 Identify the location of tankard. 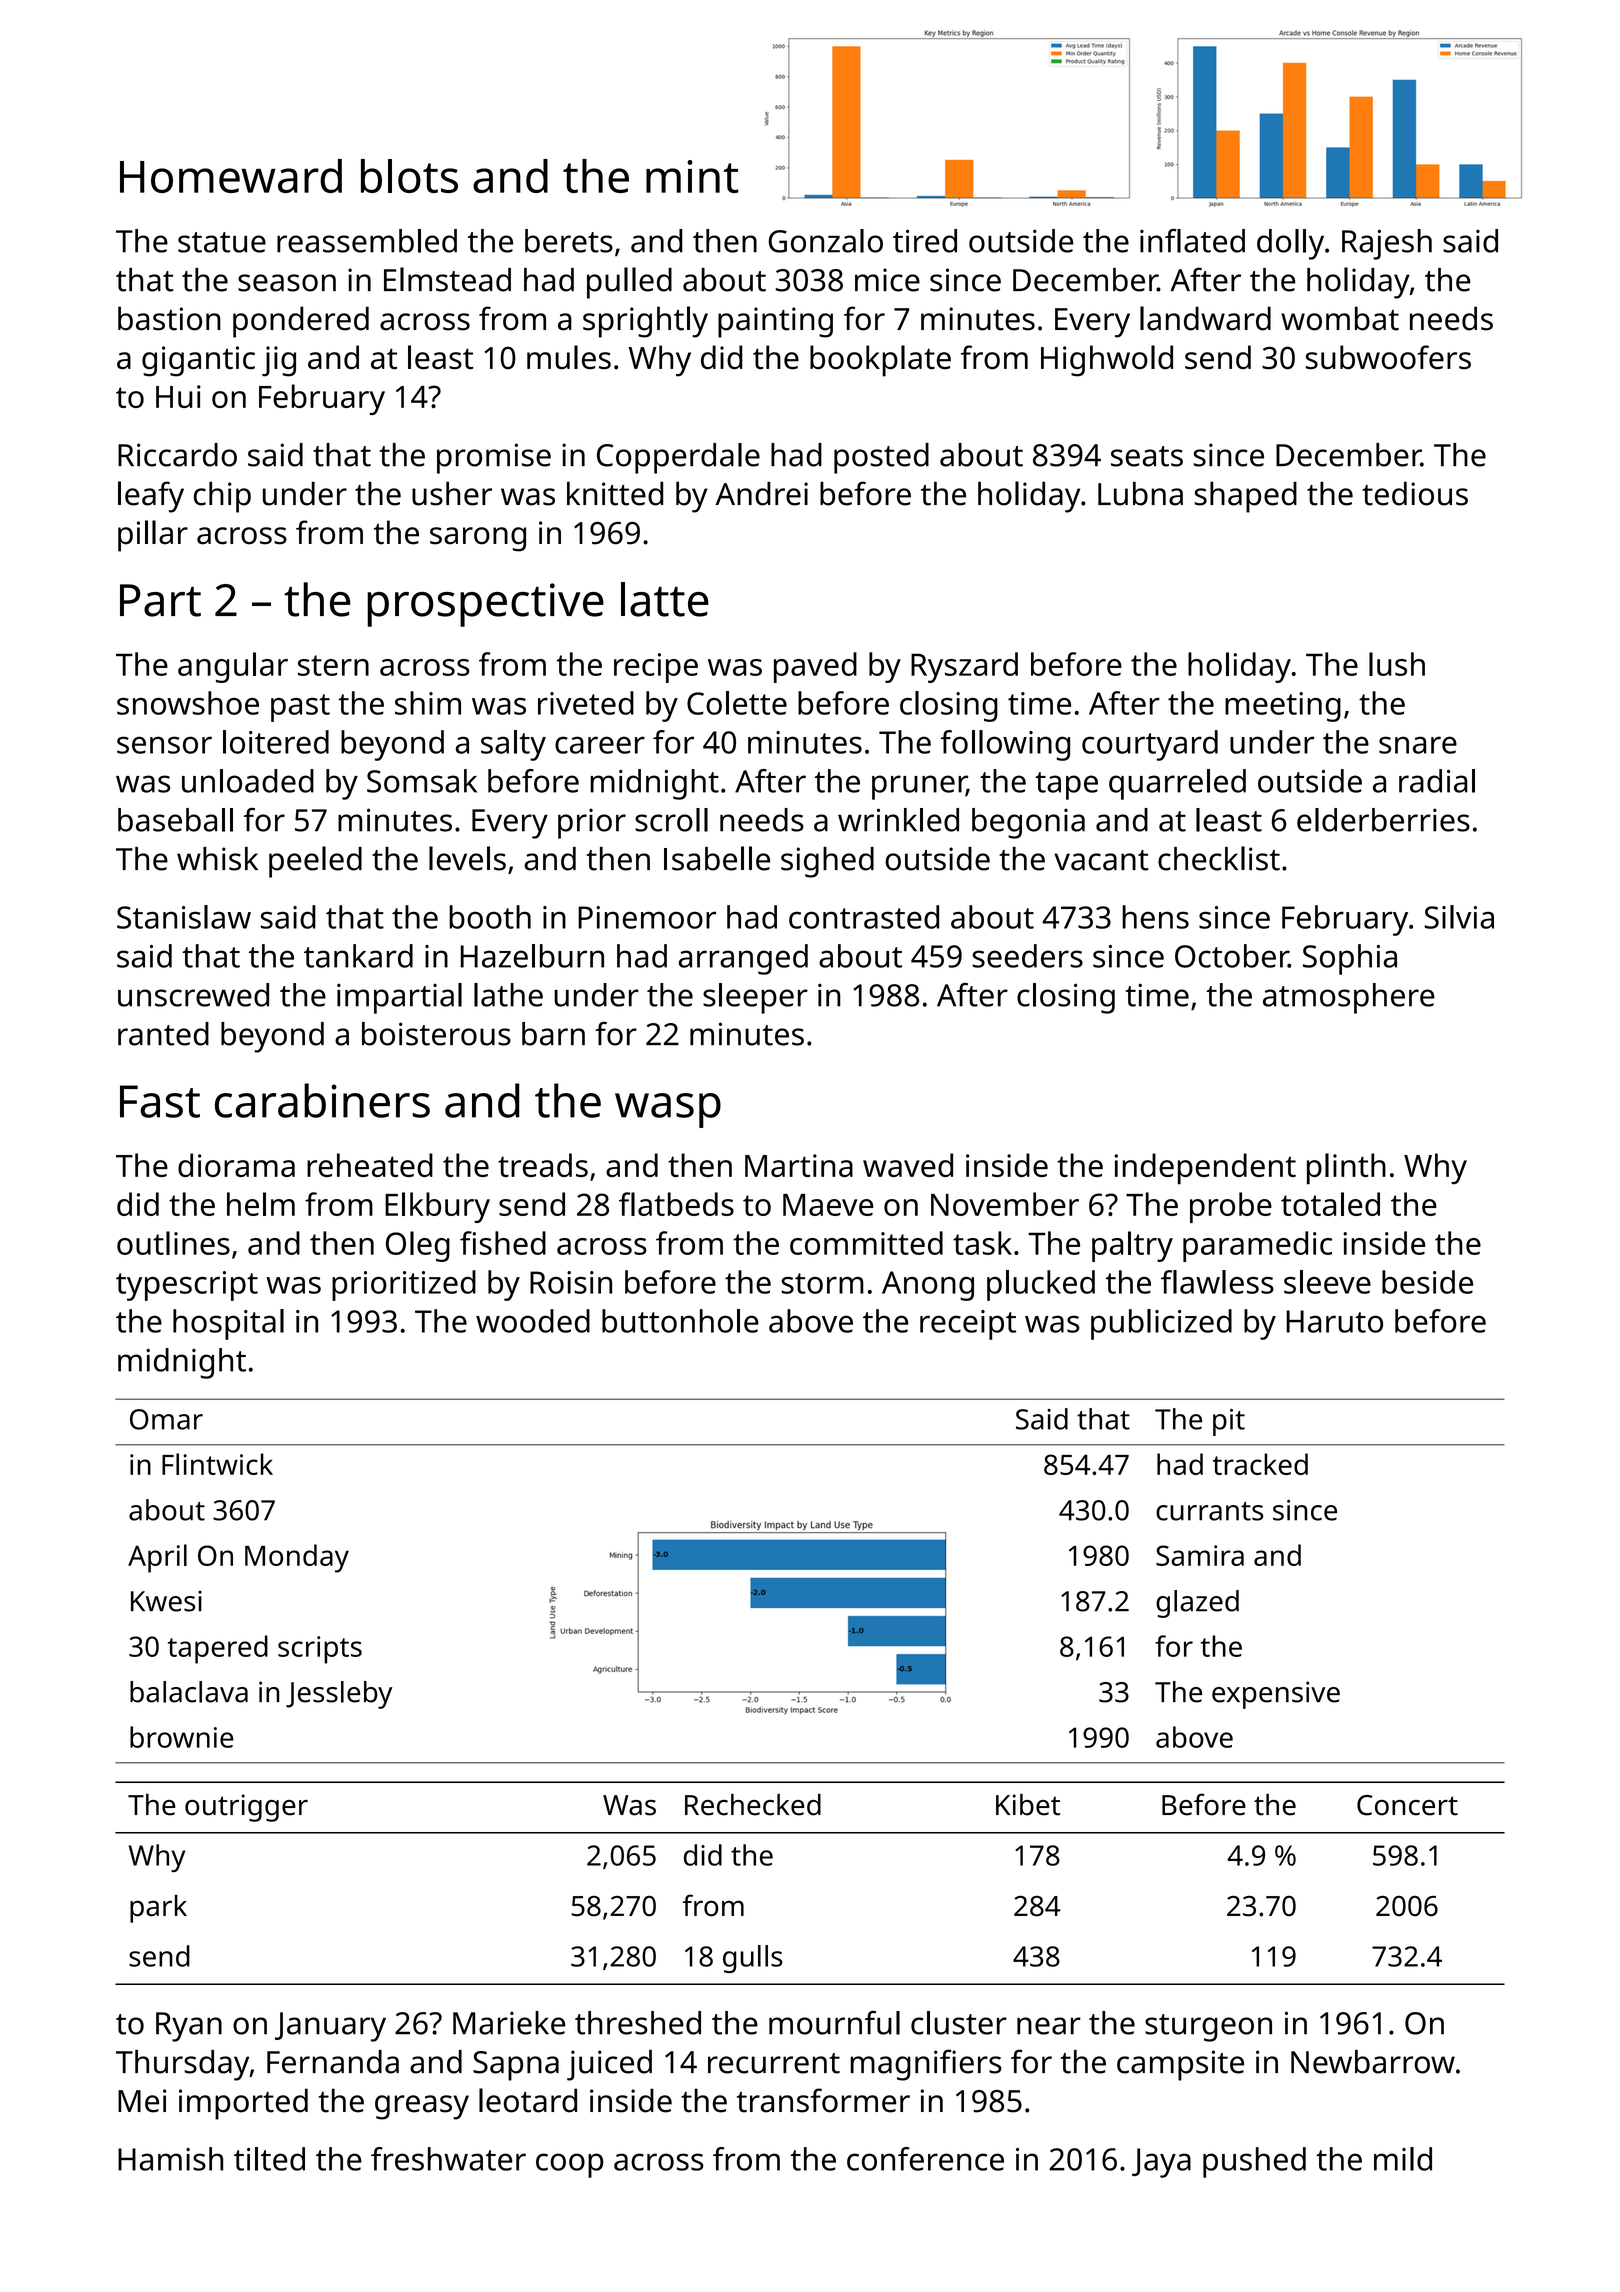
(358, 956).
